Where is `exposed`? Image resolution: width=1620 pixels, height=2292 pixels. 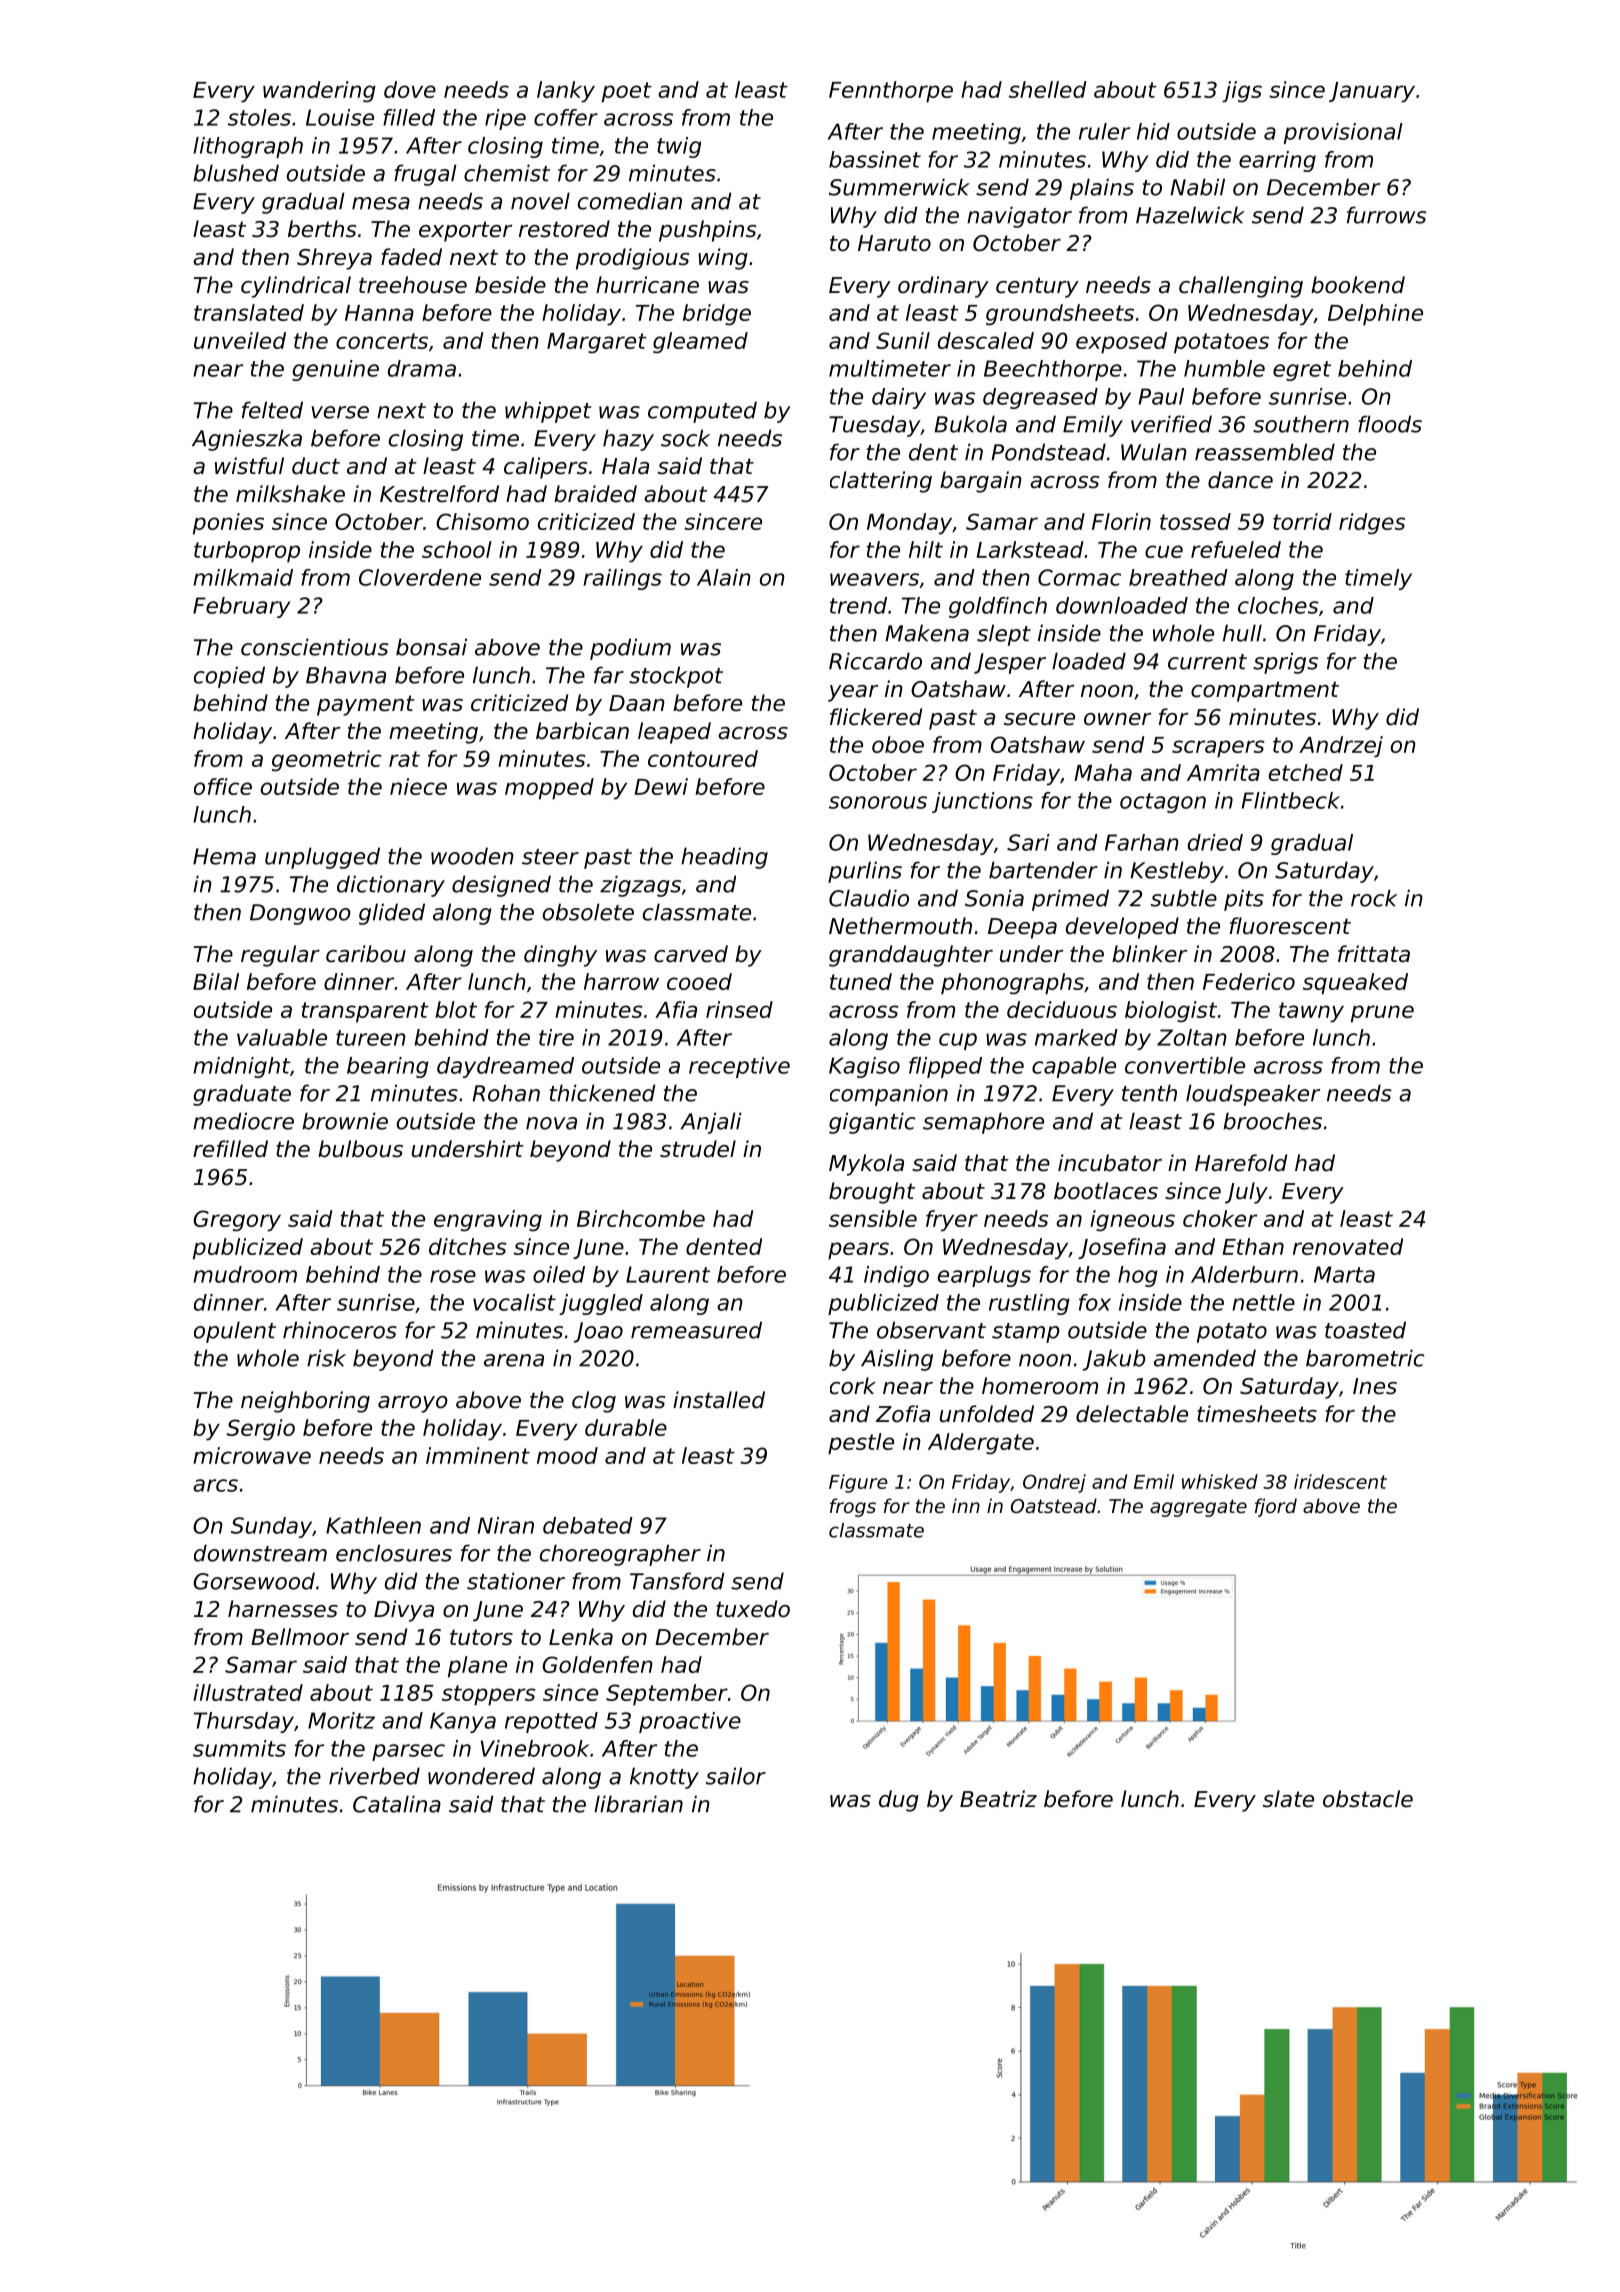 exposed is located at coordinates (1121, 343).
